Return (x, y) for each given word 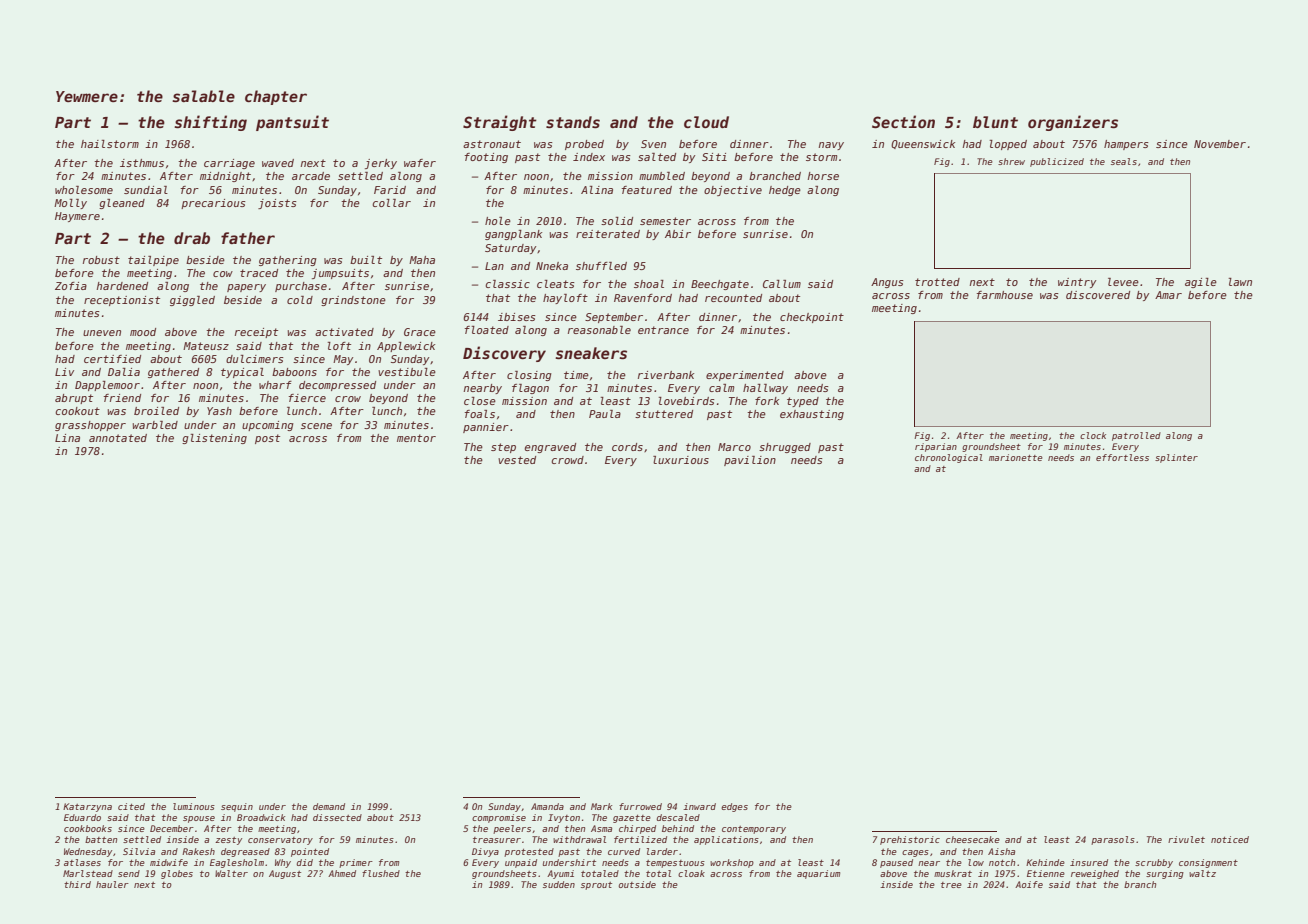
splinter (1176, 458)
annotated (118, 438)
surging (1165, 874)
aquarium (818, 874)
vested (517, 460)
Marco (734, 447)
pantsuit (292, 123)
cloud (706, 122)
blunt (995, 122)
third (77, 884)
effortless (1122, 457)
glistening (214, 439)
